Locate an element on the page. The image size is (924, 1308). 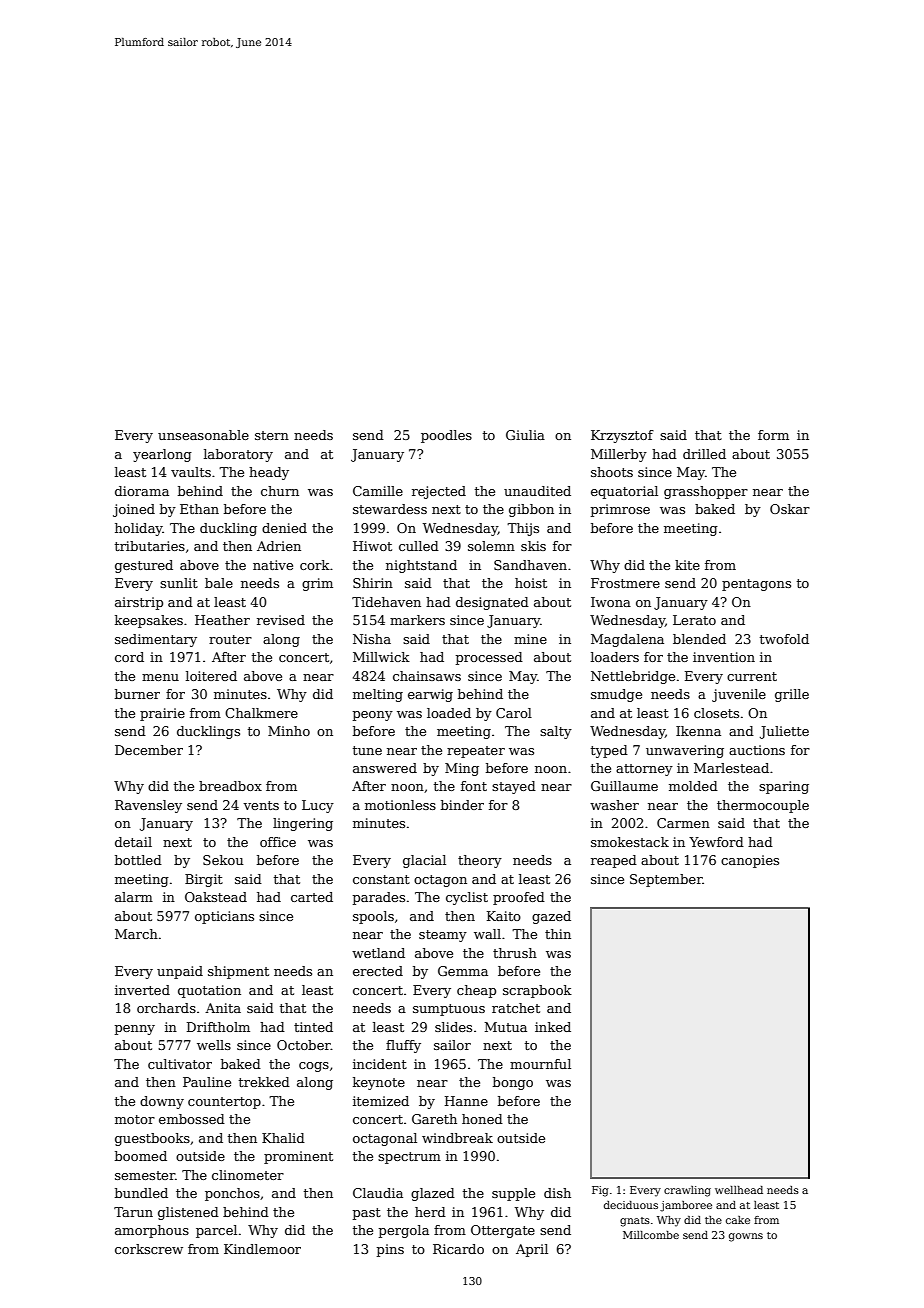
twofold is located at coordinates (784, 639).
